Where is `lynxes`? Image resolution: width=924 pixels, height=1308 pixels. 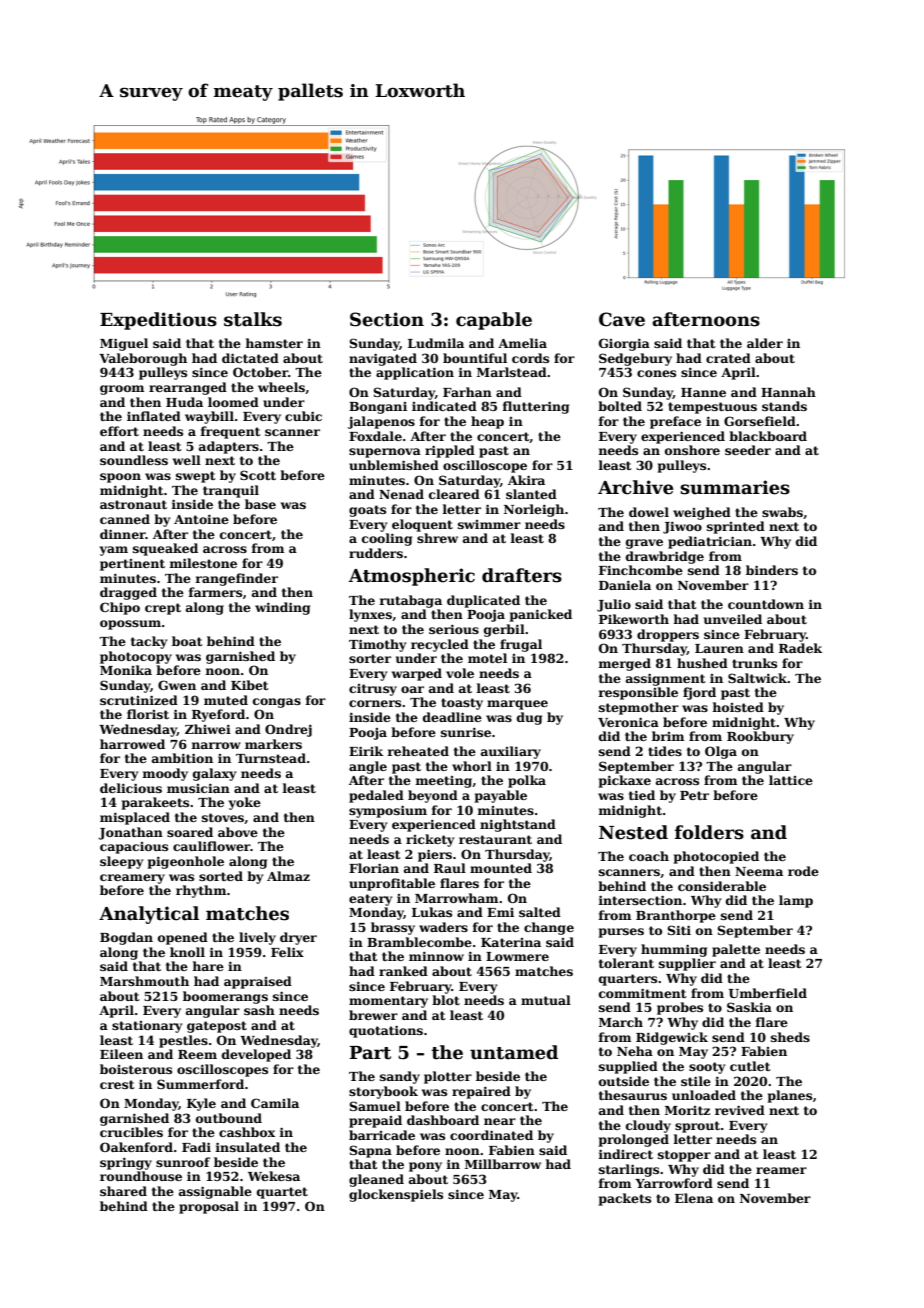
lynxes is located at coordinates (370, 615).
